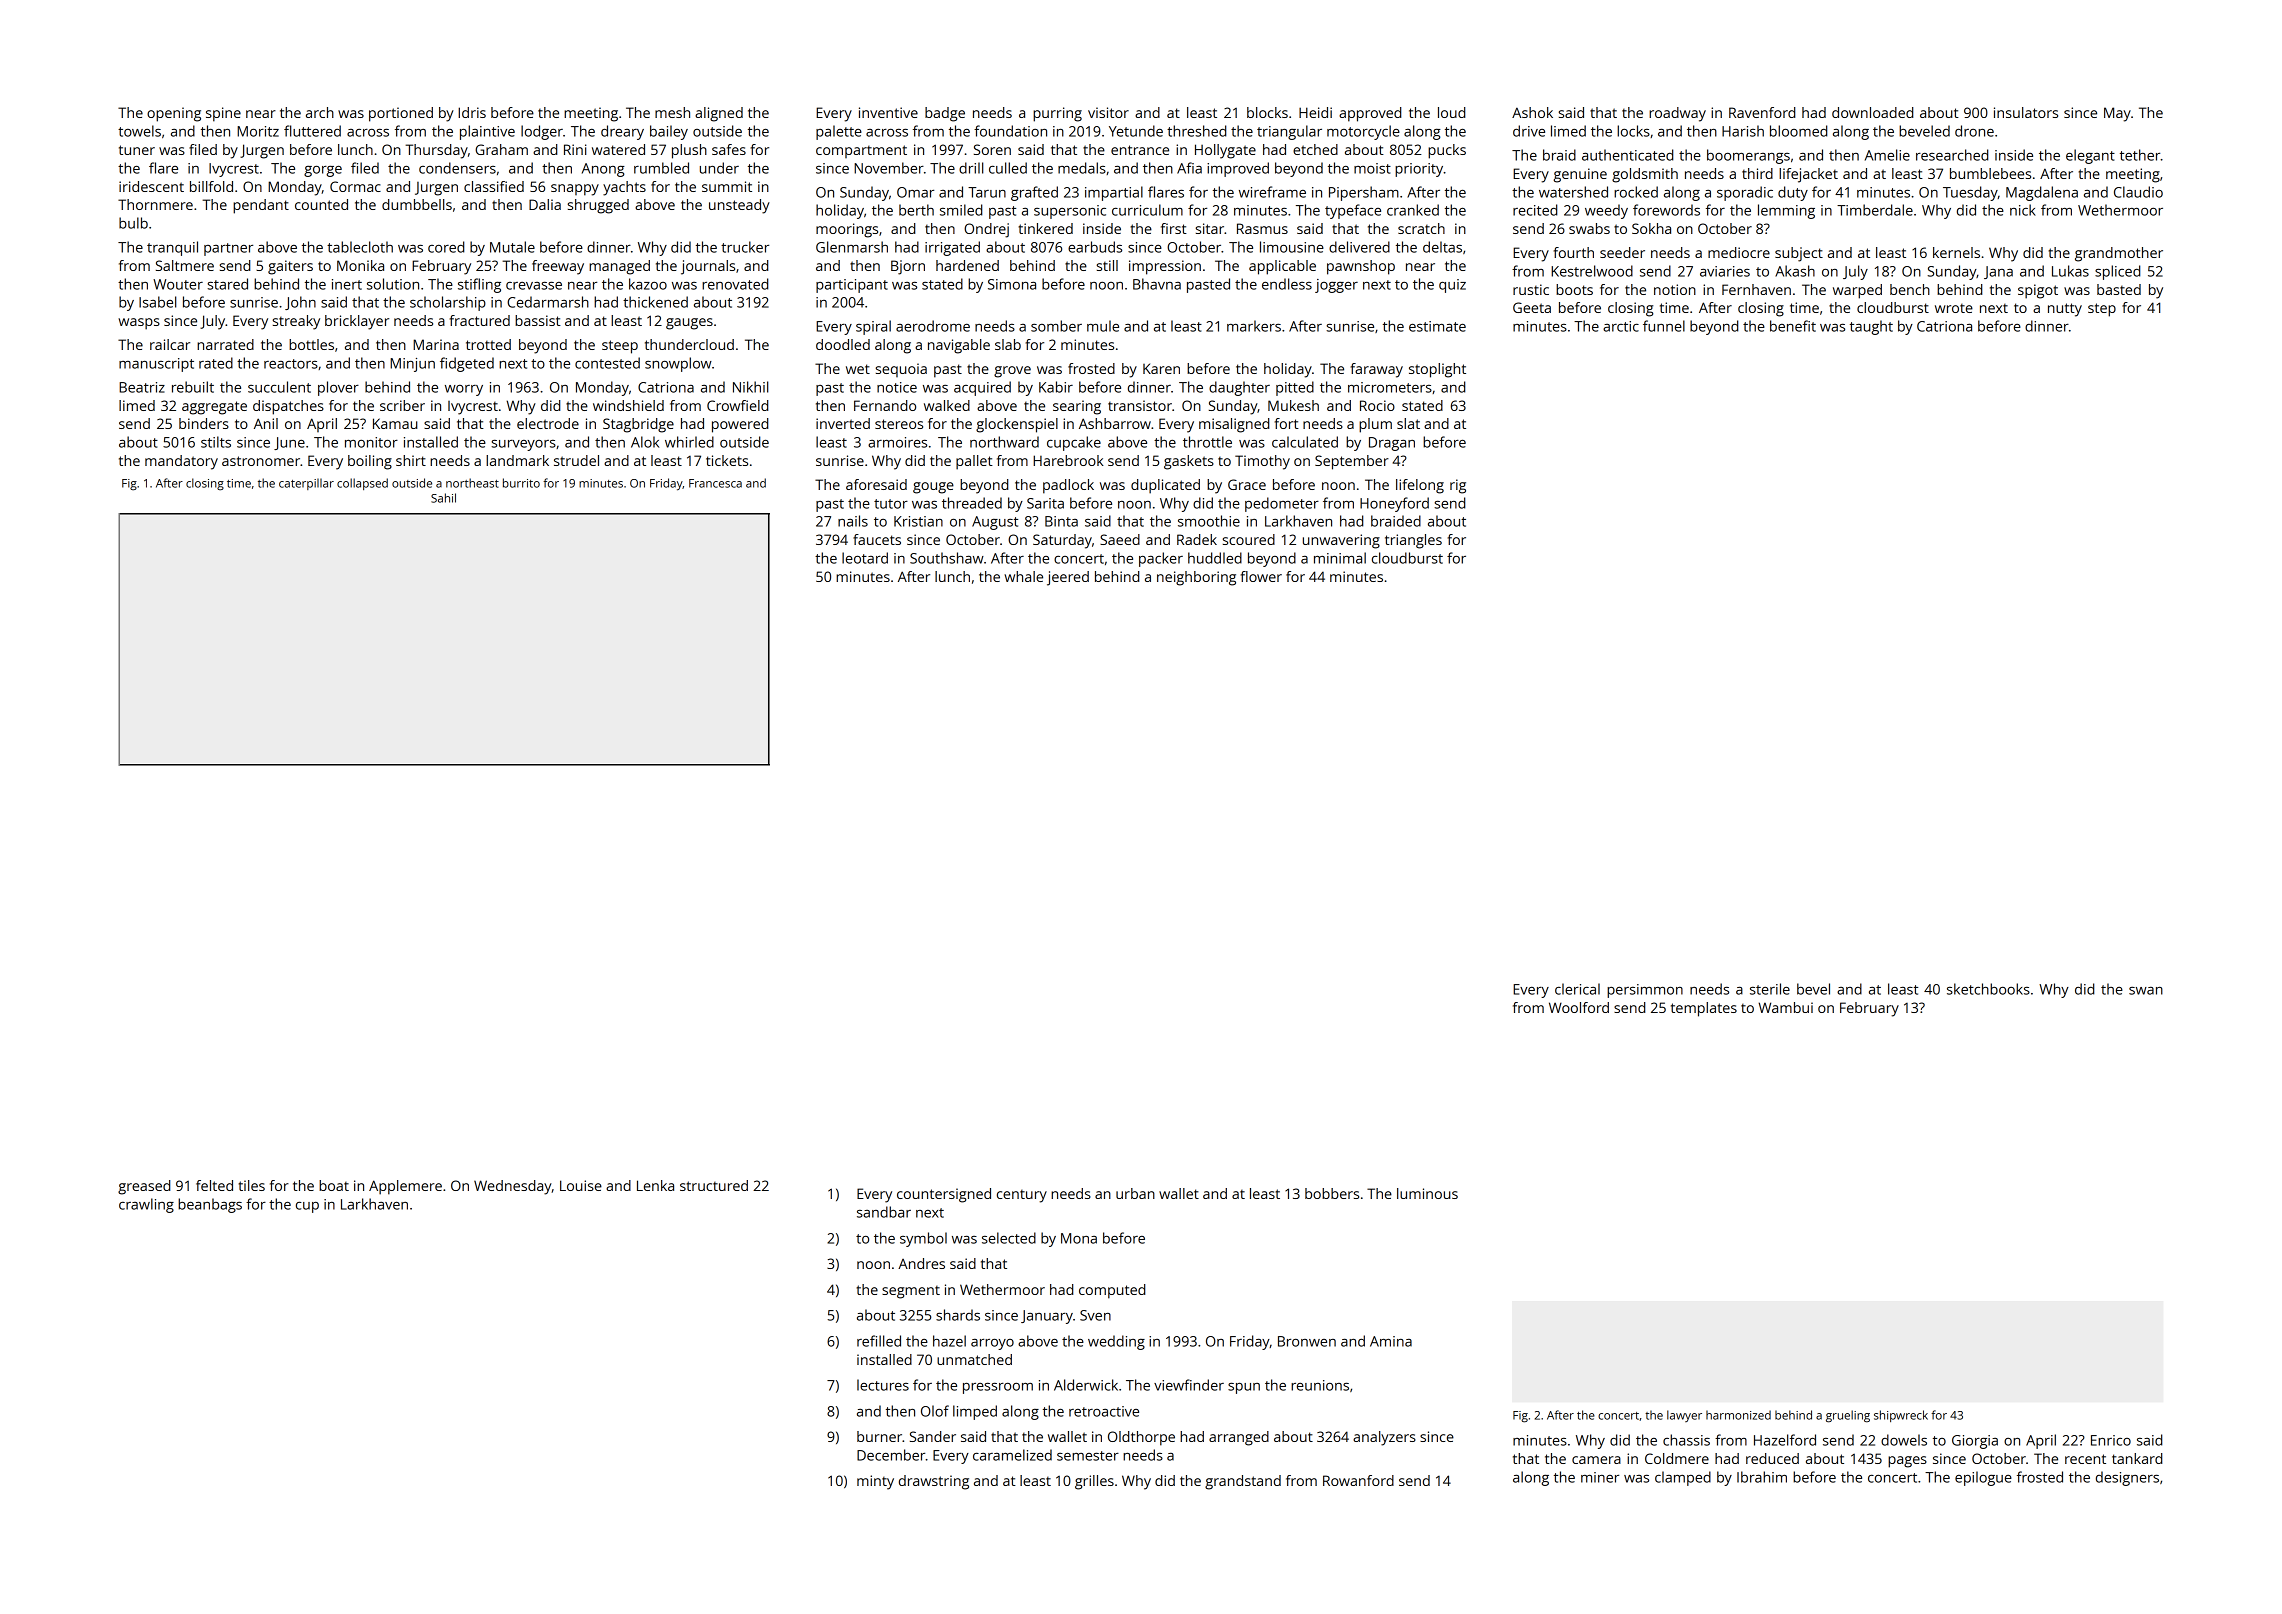 The width and height of the screenshot is (2282, 1614). Describe the element at coordinates (934, 1482) in the screenshot. I see `drawstring` at that location.
